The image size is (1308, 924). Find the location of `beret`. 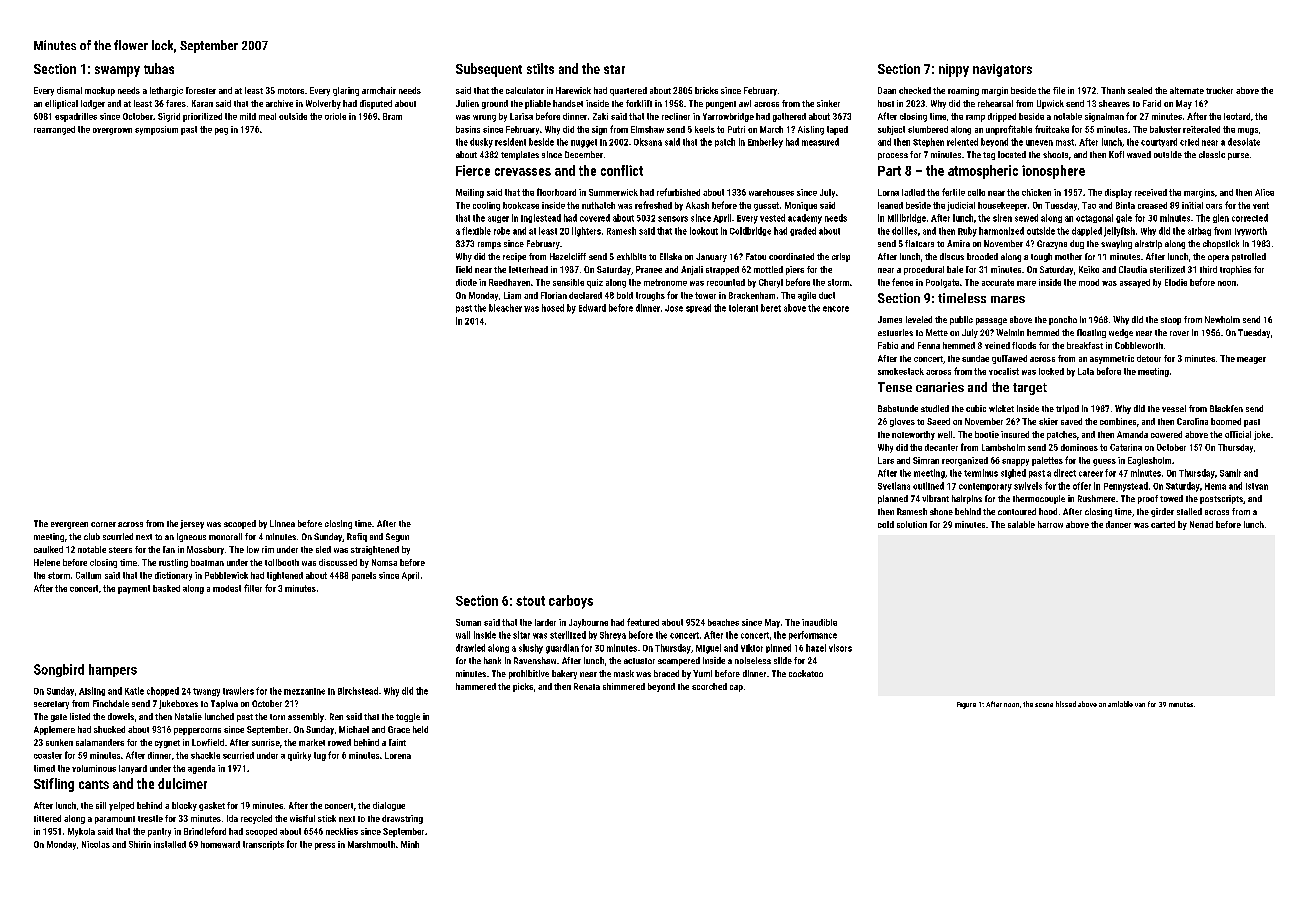

beret is located at coordinates (771, 308).
